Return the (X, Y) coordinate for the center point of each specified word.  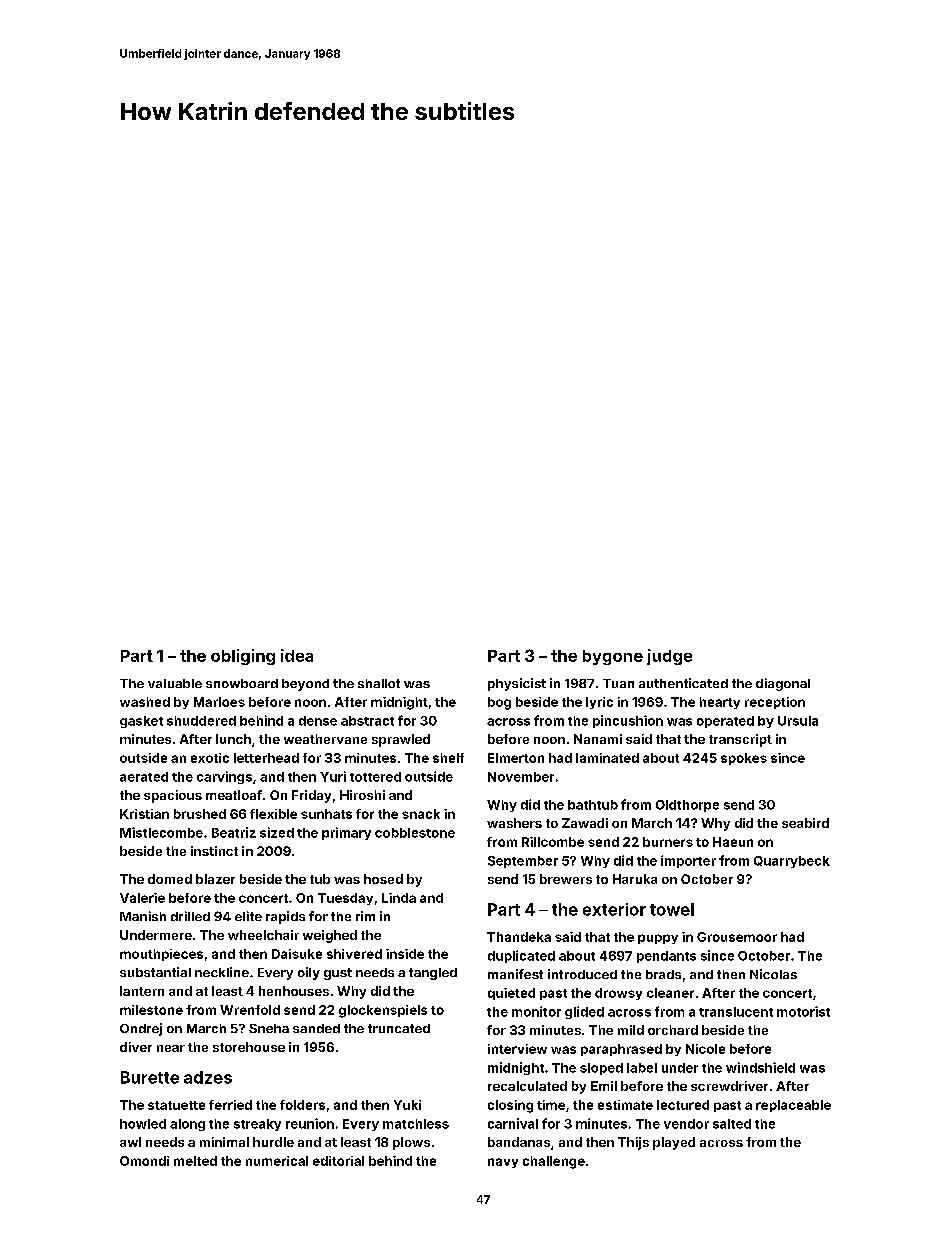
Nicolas (773, 974)
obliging (243, 657)
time (551, 1105)
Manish (143, 916)
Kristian (144, 814)
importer (688, 861)
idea (297, 655)
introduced (582, 974)
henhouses (294, 991)
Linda (399, 898)
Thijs (633, 1143)
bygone (613, 657)
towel (672, 909)
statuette (176, 1105)
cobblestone (415, 833)
